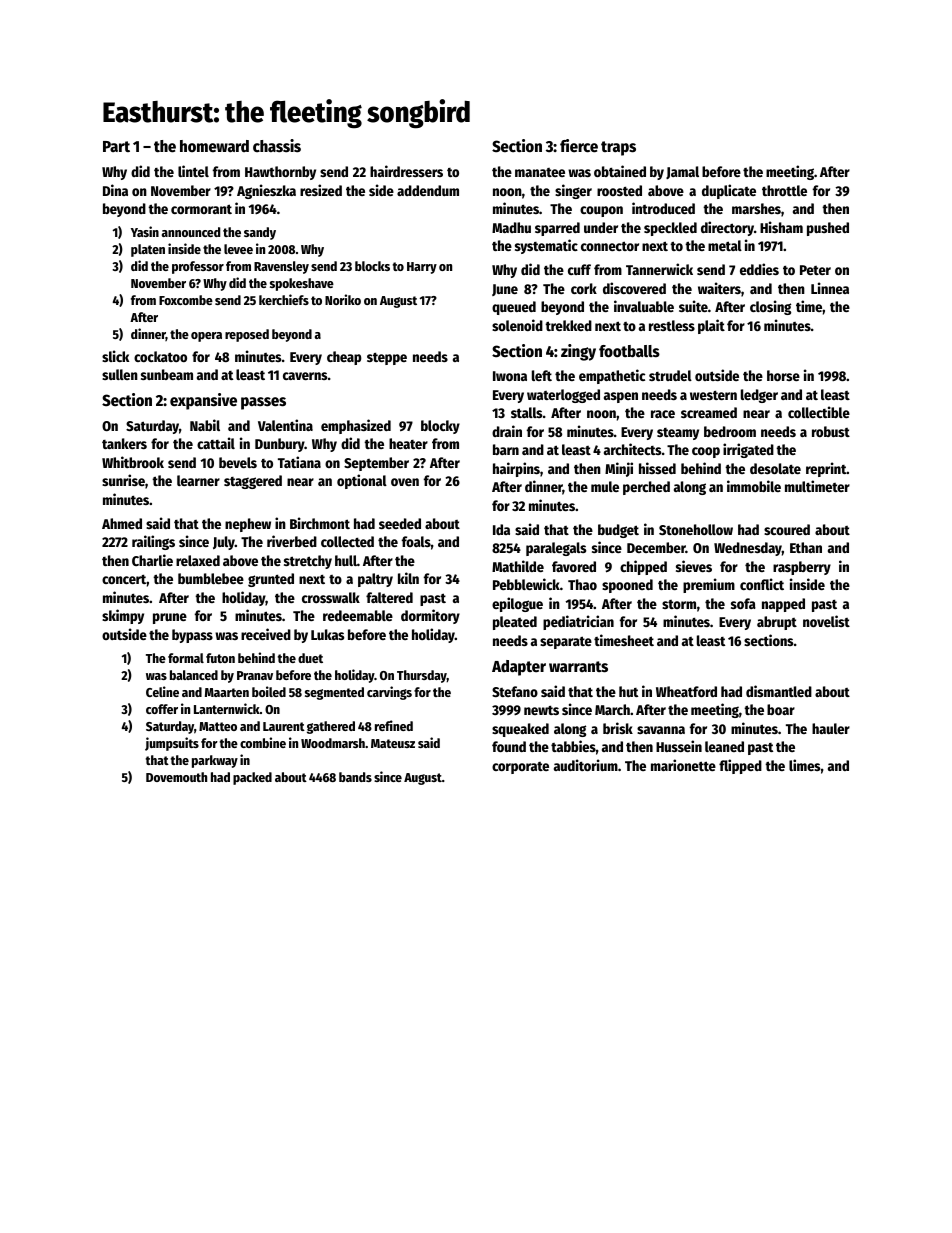 This screenshot has height=1233, width=952. I want to click on Part, so click(116, 146).
